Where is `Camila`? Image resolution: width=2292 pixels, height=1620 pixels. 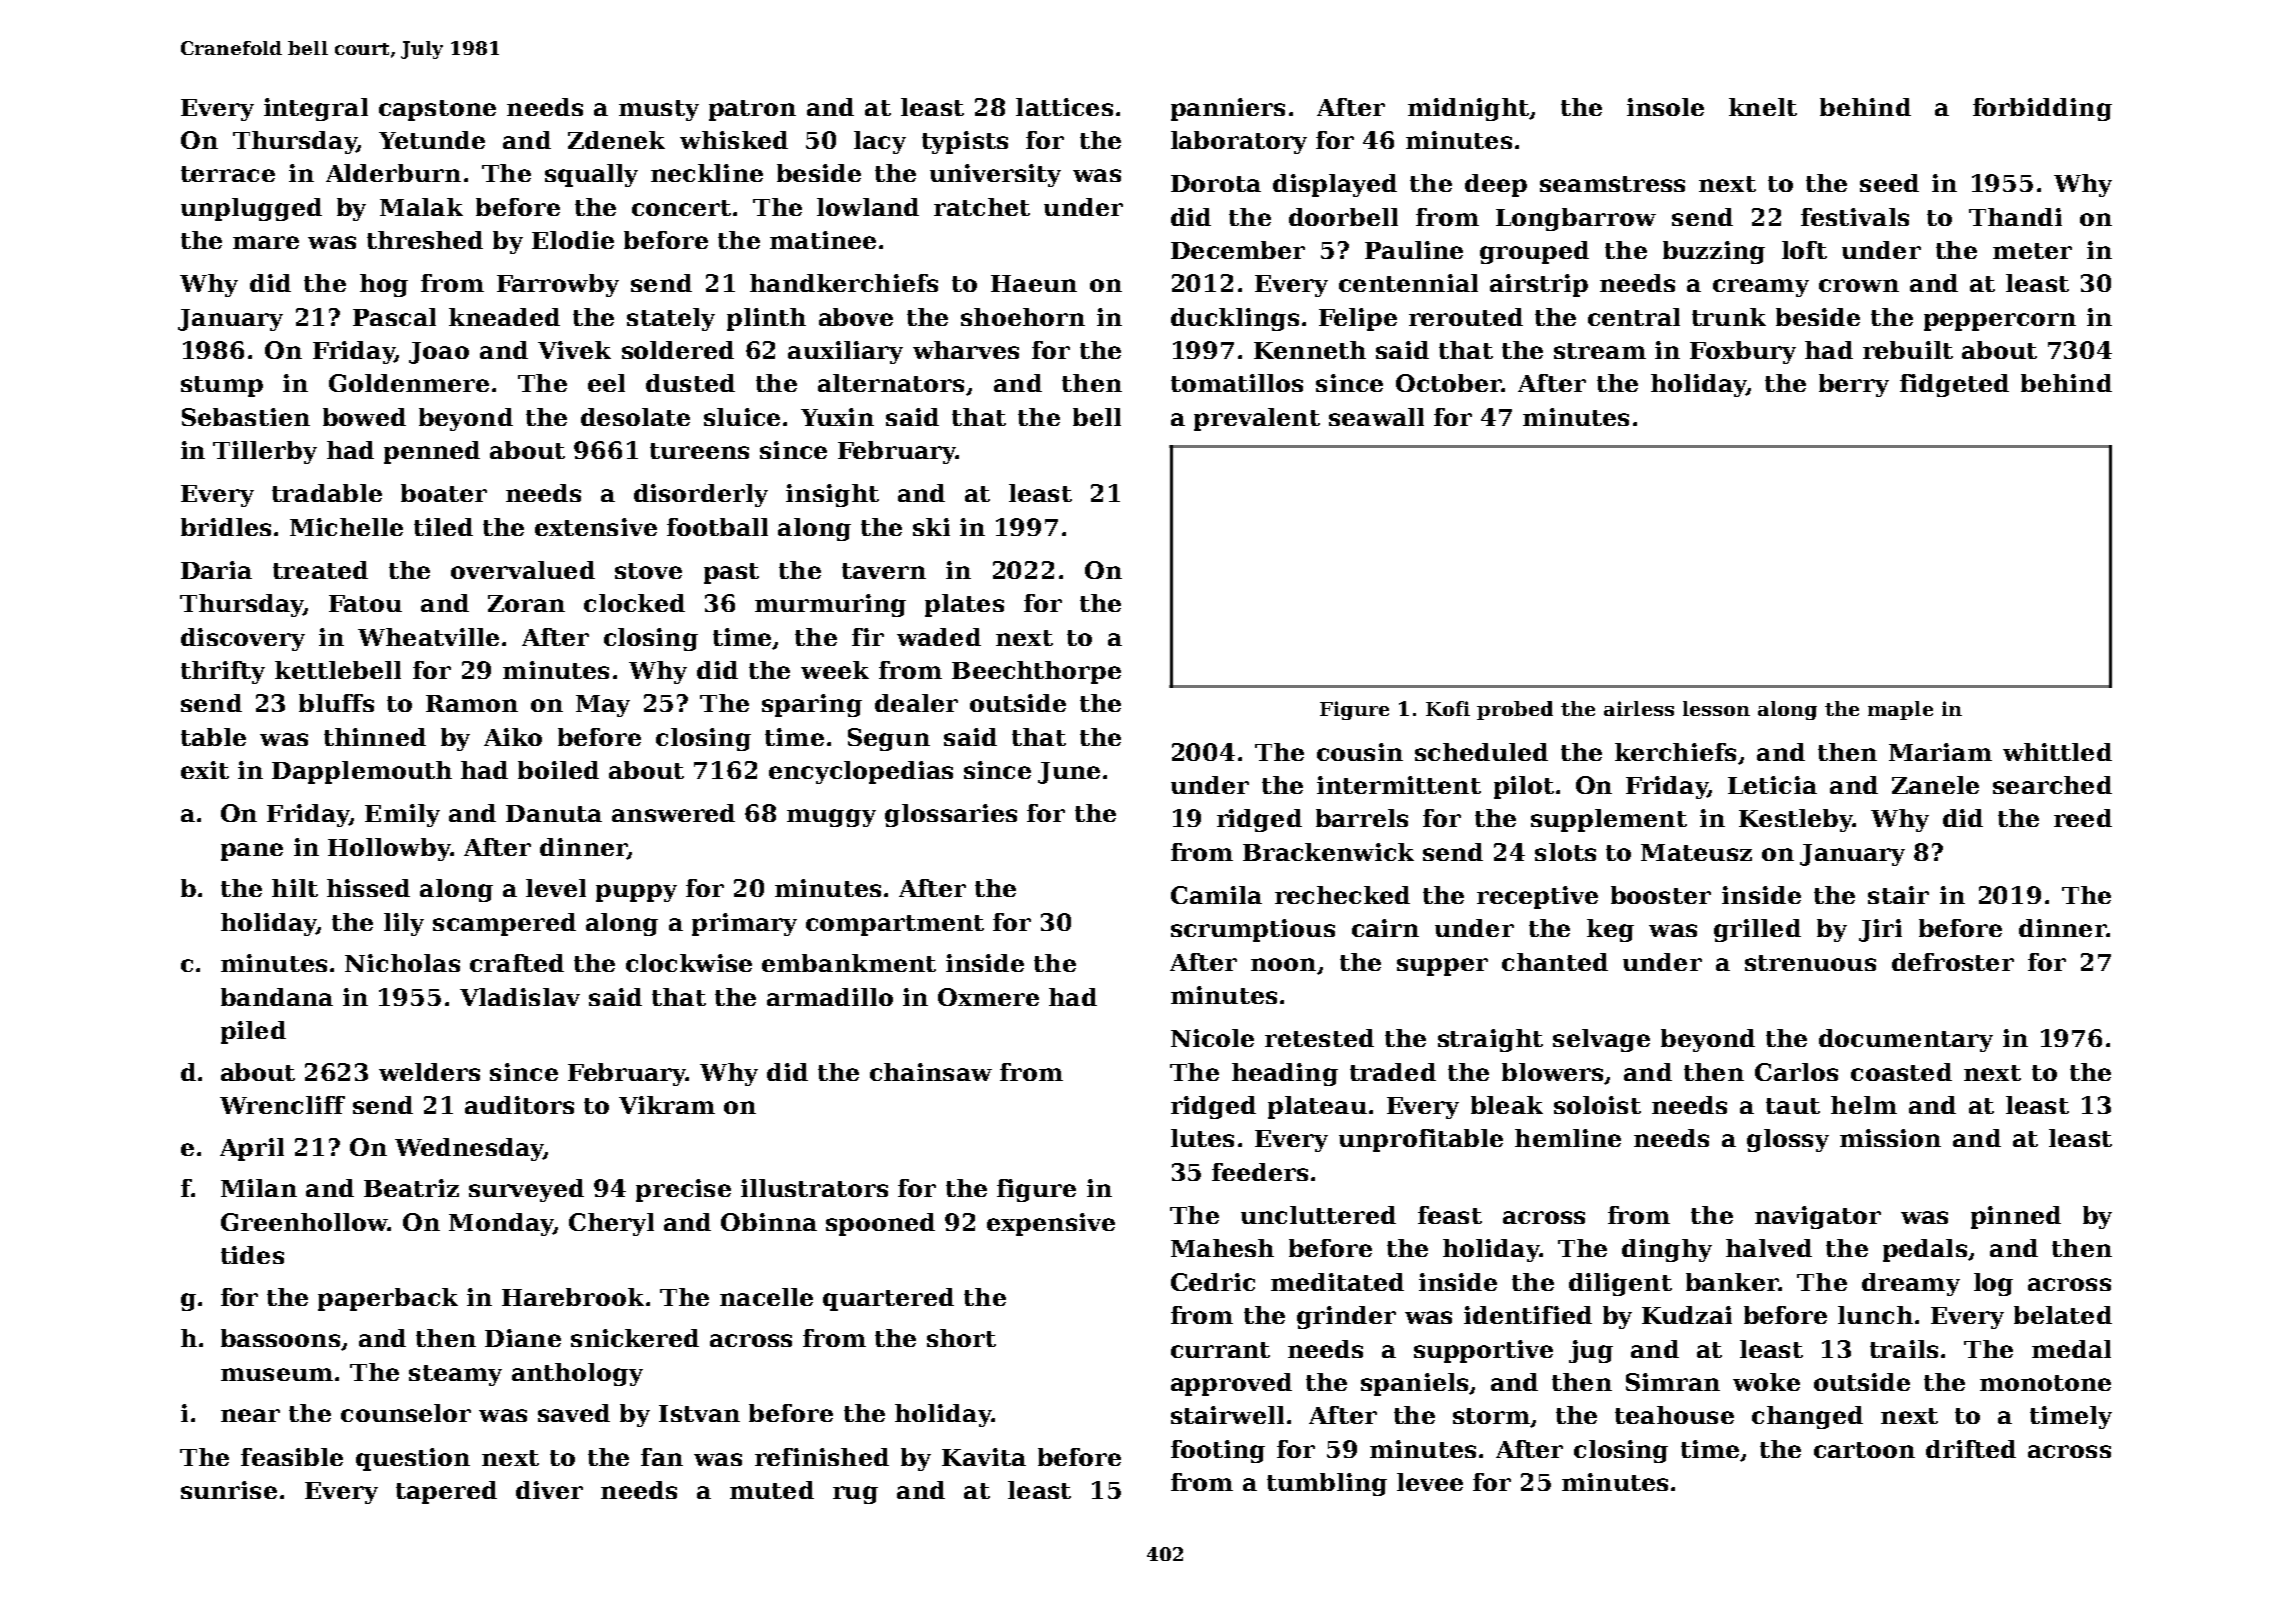
Camila is located at coordinates (1216, 895).
